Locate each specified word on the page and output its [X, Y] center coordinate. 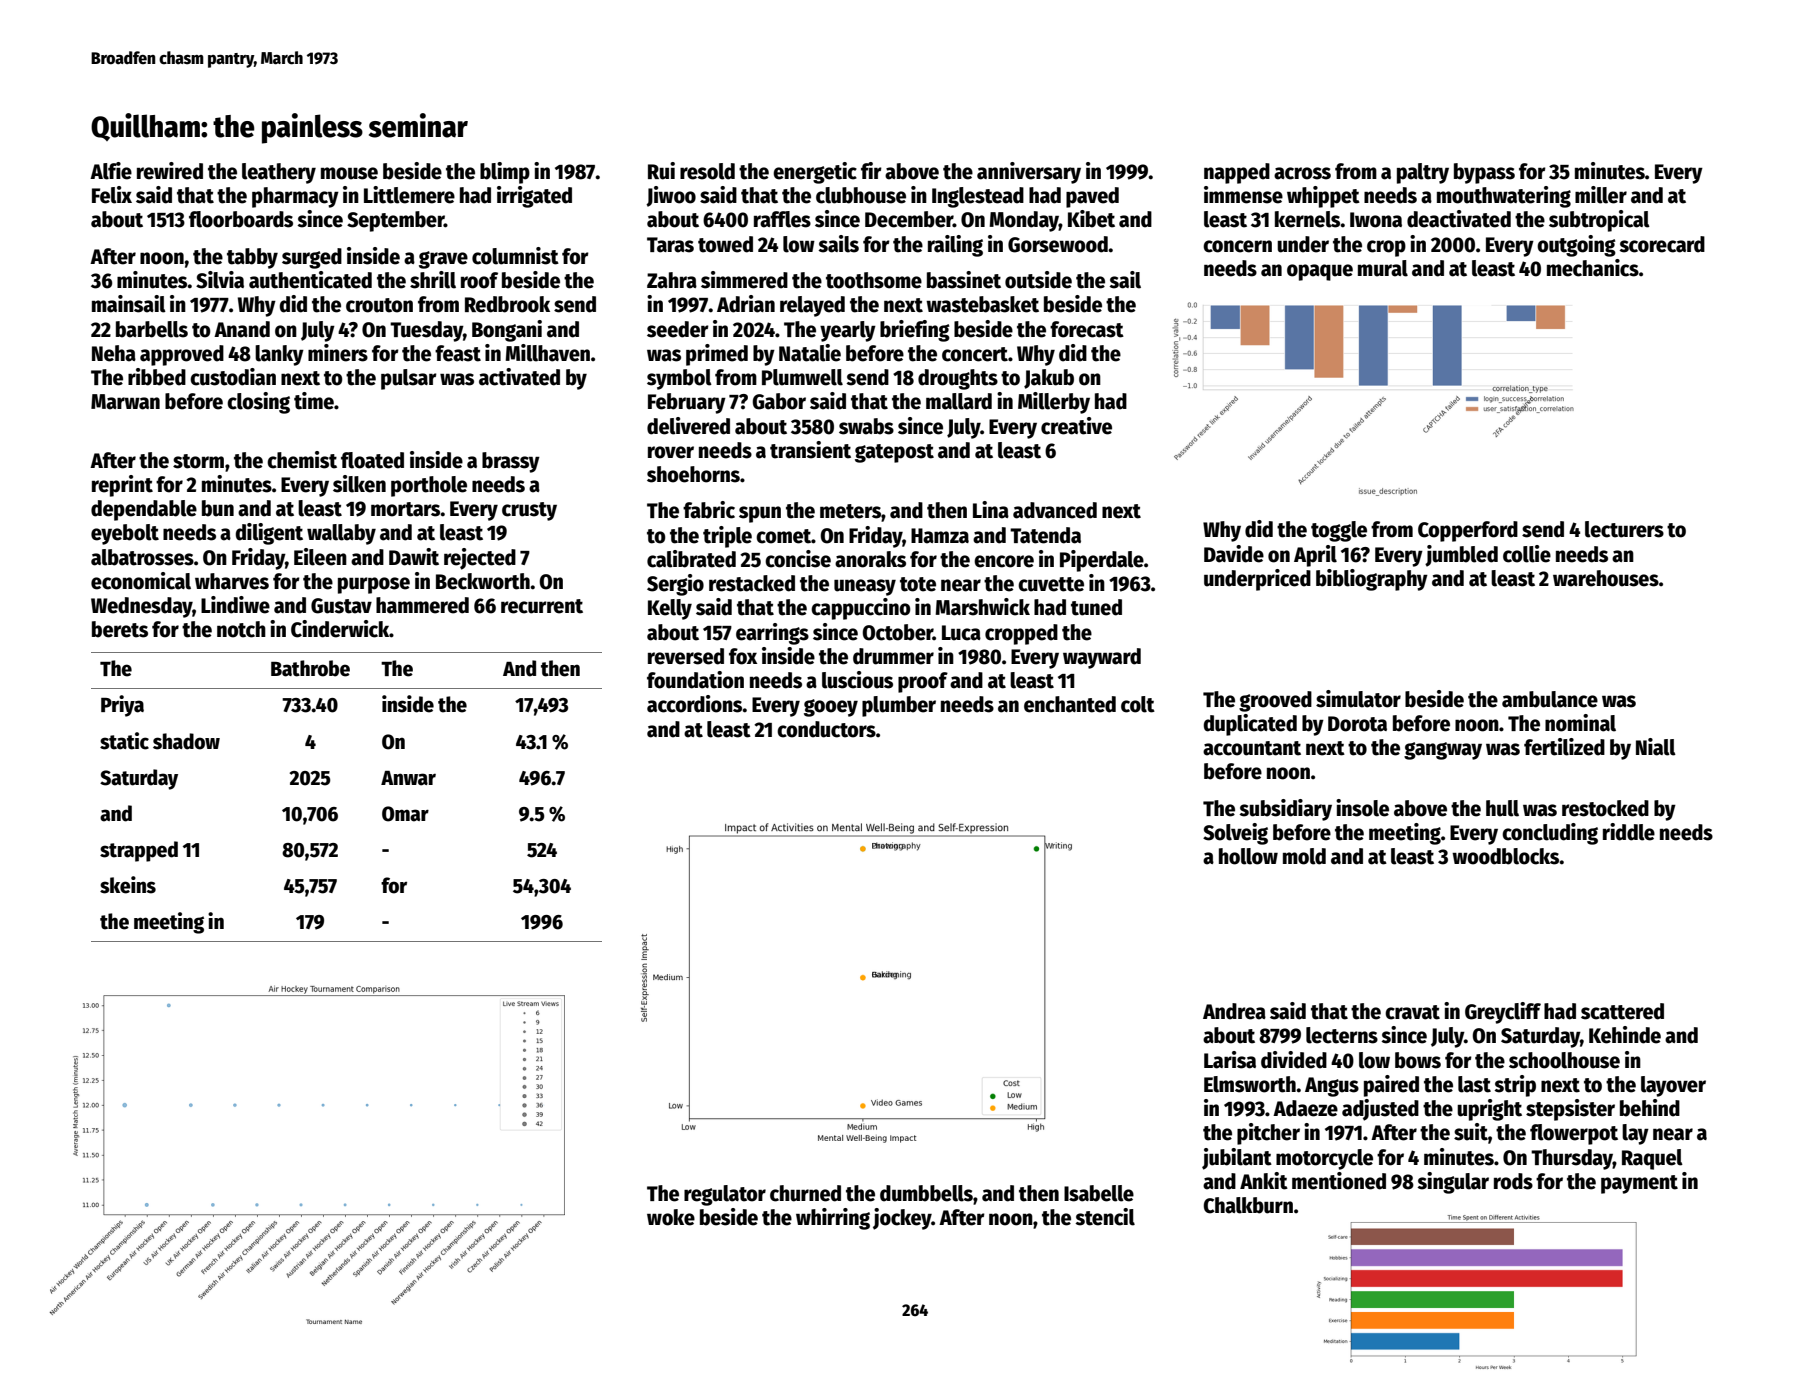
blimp [505, 173]
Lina [991, 510]
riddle [1629, 832]
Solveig [1235, 834]
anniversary [1029, 173]
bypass [1484, 173]
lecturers [1624, 529]
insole [1362, 808]
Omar [405, 814]
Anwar [408, 778]
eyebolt [125, 534]
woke [671, 1217]
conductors [826, 729]
